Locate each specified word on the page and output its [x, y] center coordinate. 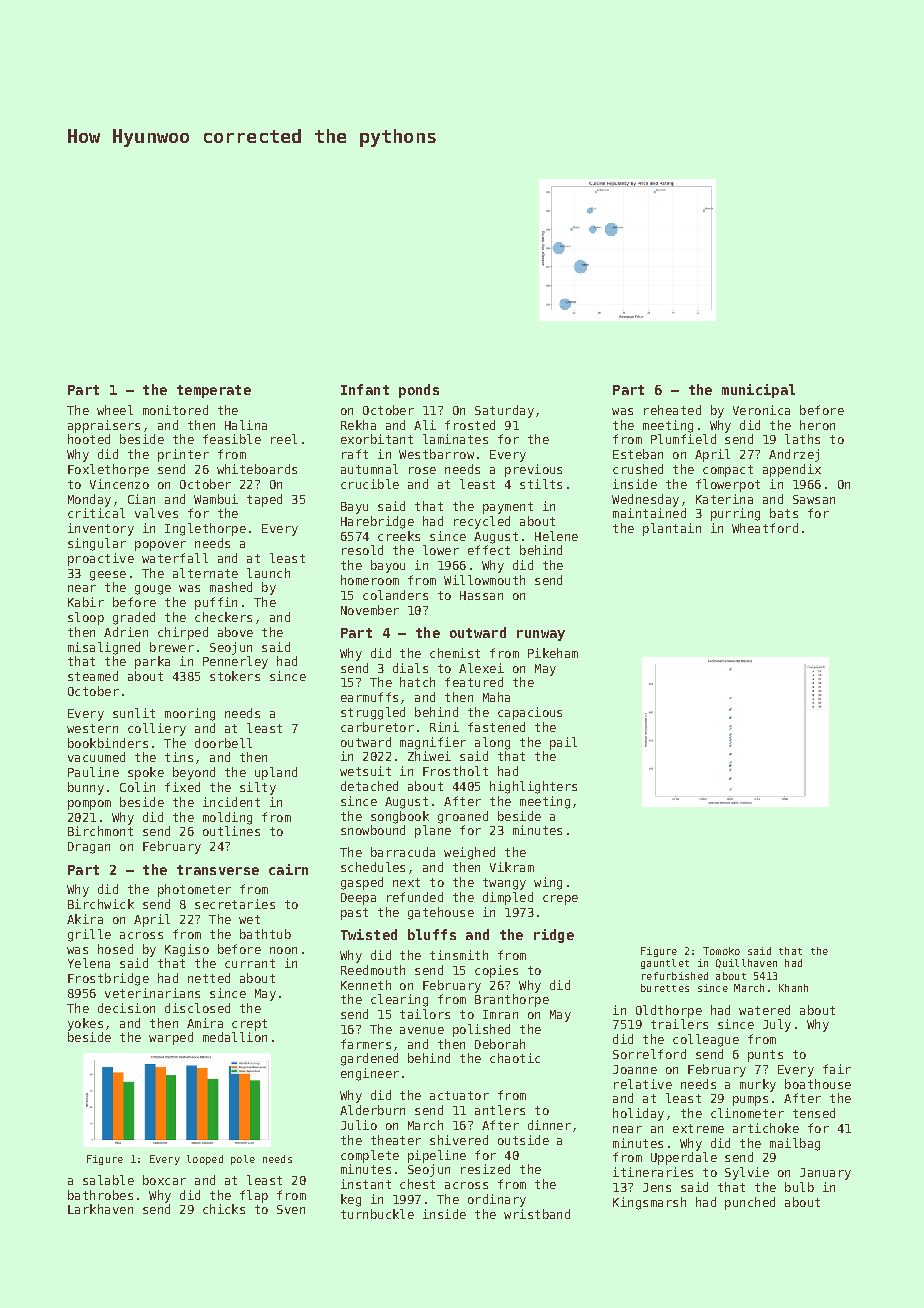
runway [541, 635]
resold [362, 550]
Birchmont [100, 831]
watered [764, 1010]
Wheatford [765, 528]
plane [433, 831]
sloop [86, 618]
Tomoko [721, 951]
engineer [370, 1074]
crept [249, 1025]
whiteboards [257, 469]
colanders [395, 595]
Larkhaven [100, 1209]
